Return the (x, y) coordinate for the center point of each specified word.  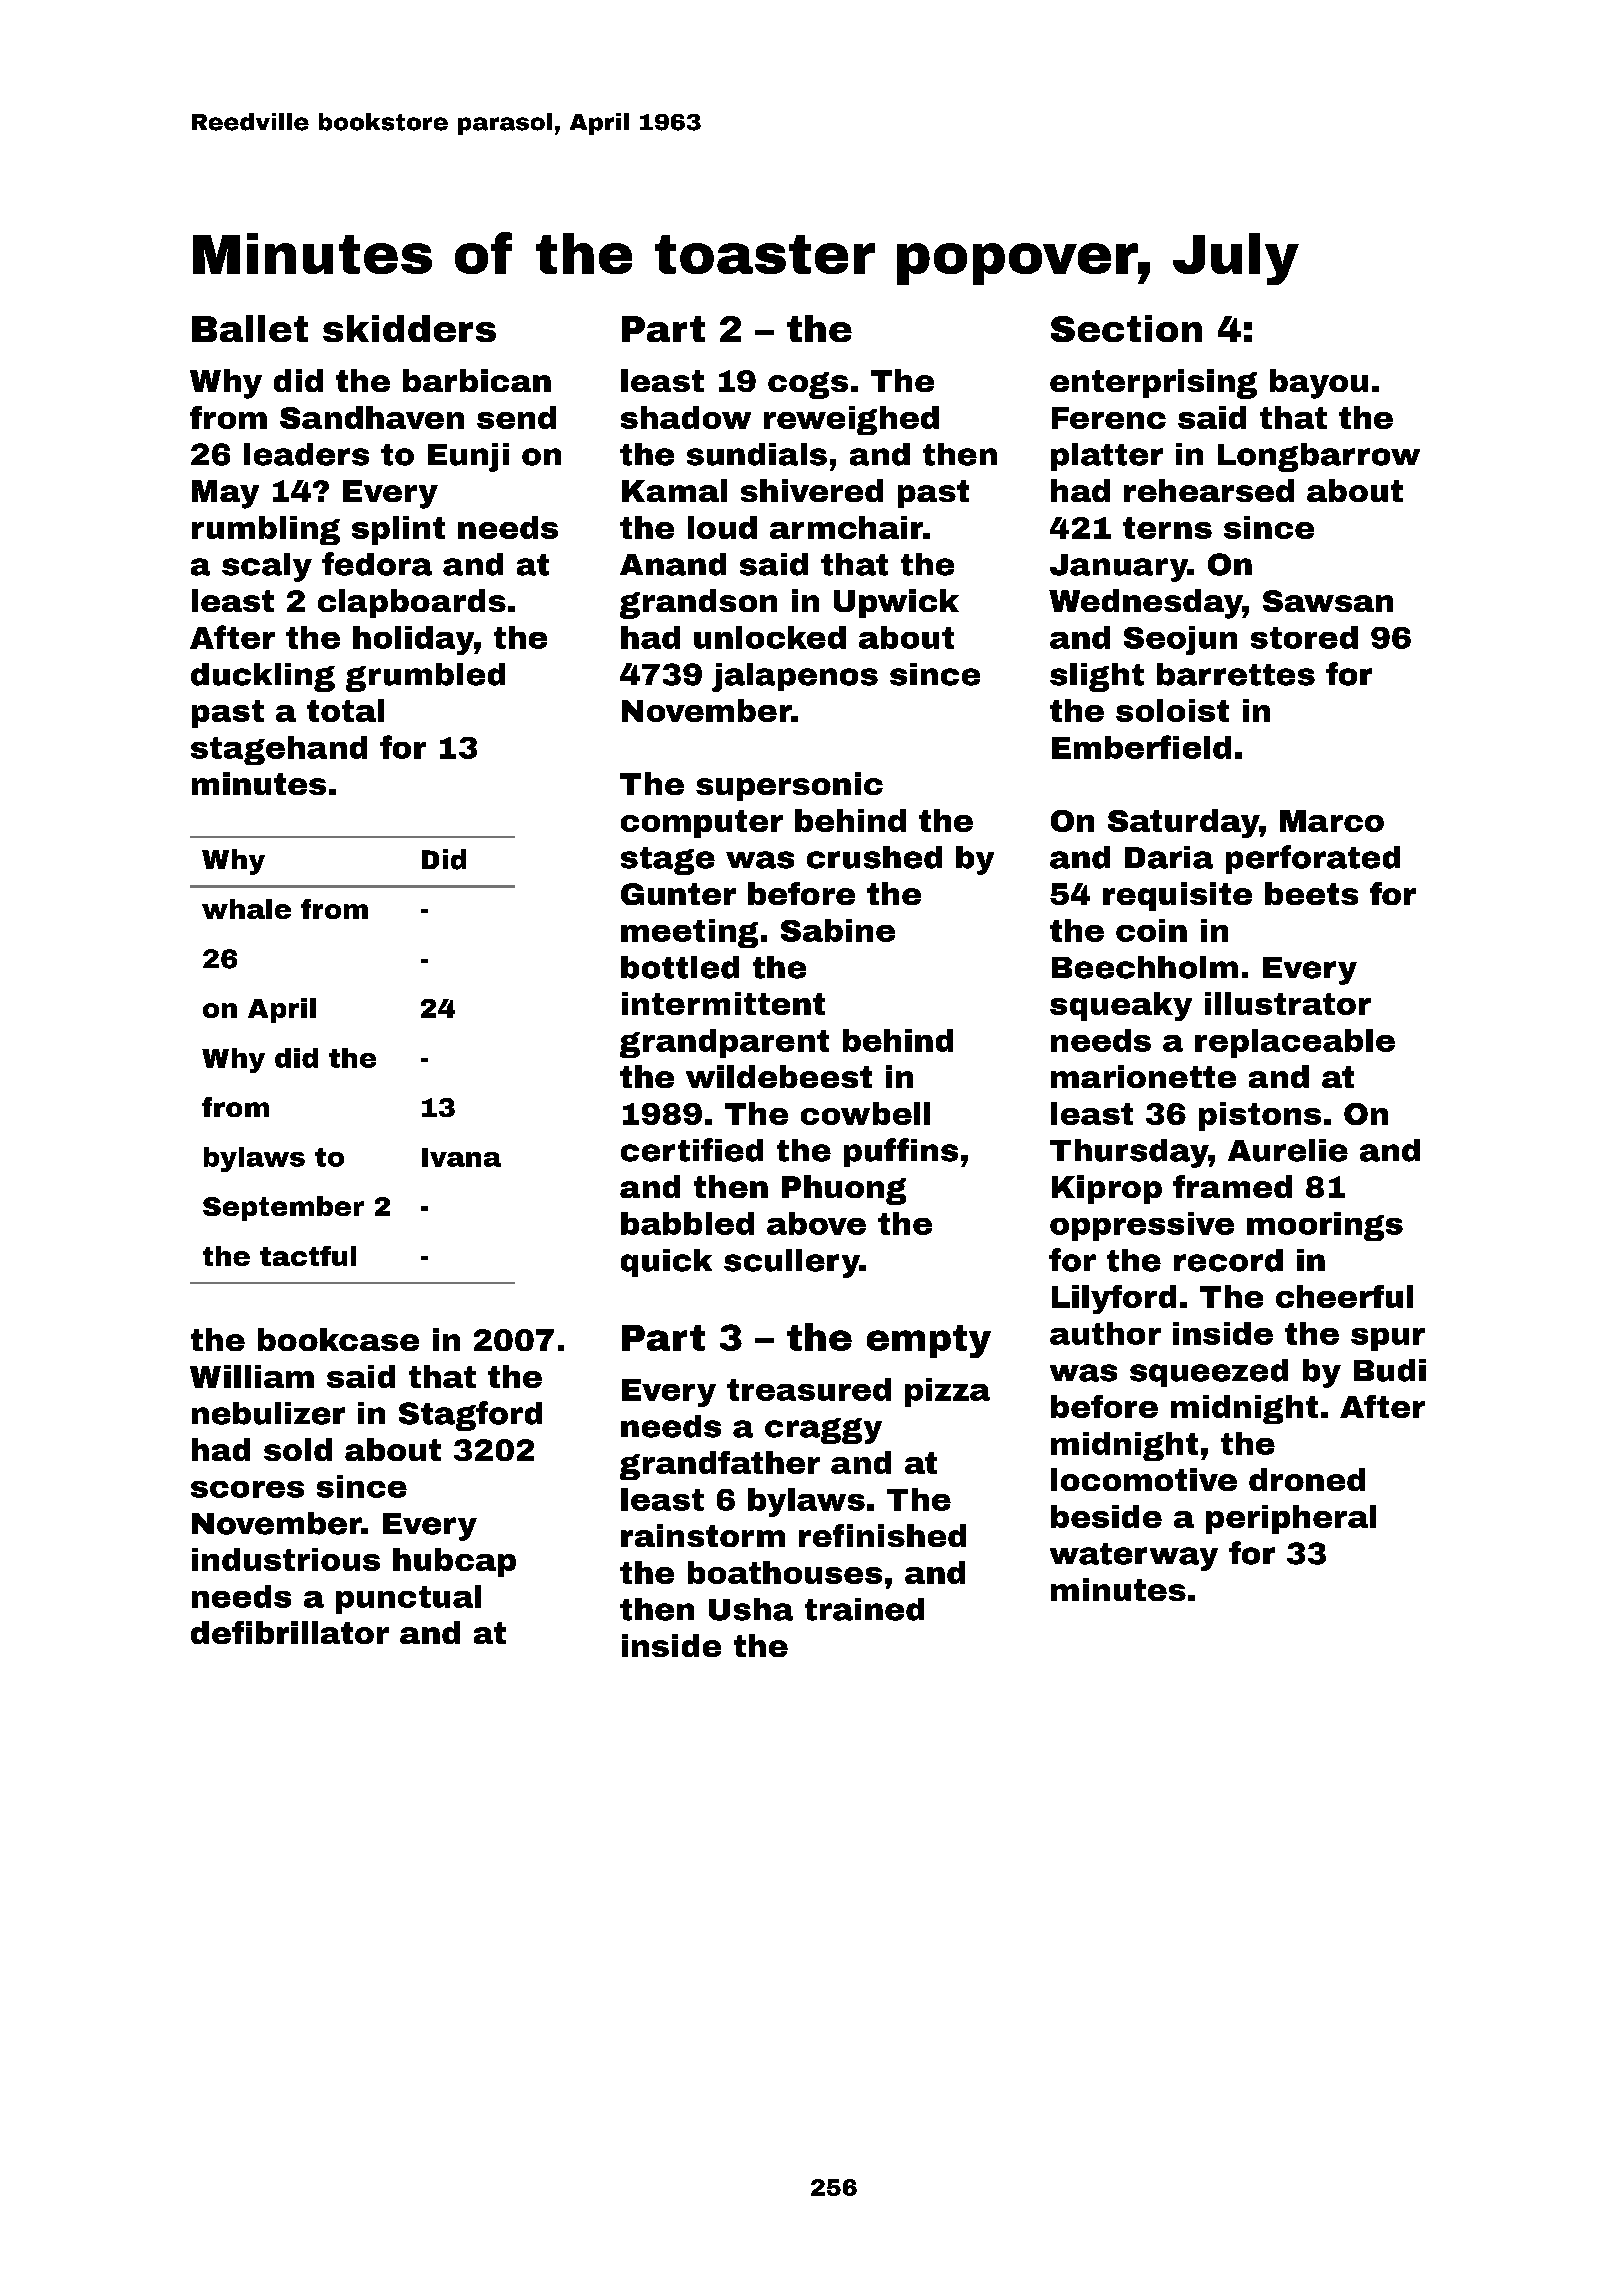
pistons (1260, 1116)
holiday (413, 640)
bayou (1319, 384)
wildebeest (779, 1076)
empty (929, 1341)
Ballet (250, 328)
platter (1107, 457)
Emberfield (1141, 747)
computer (702, 824)
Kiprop (1107, 1189)
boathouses (785, 1572)
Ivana (461, 1157)
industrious (286, 1559)
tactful (308, 1256)
